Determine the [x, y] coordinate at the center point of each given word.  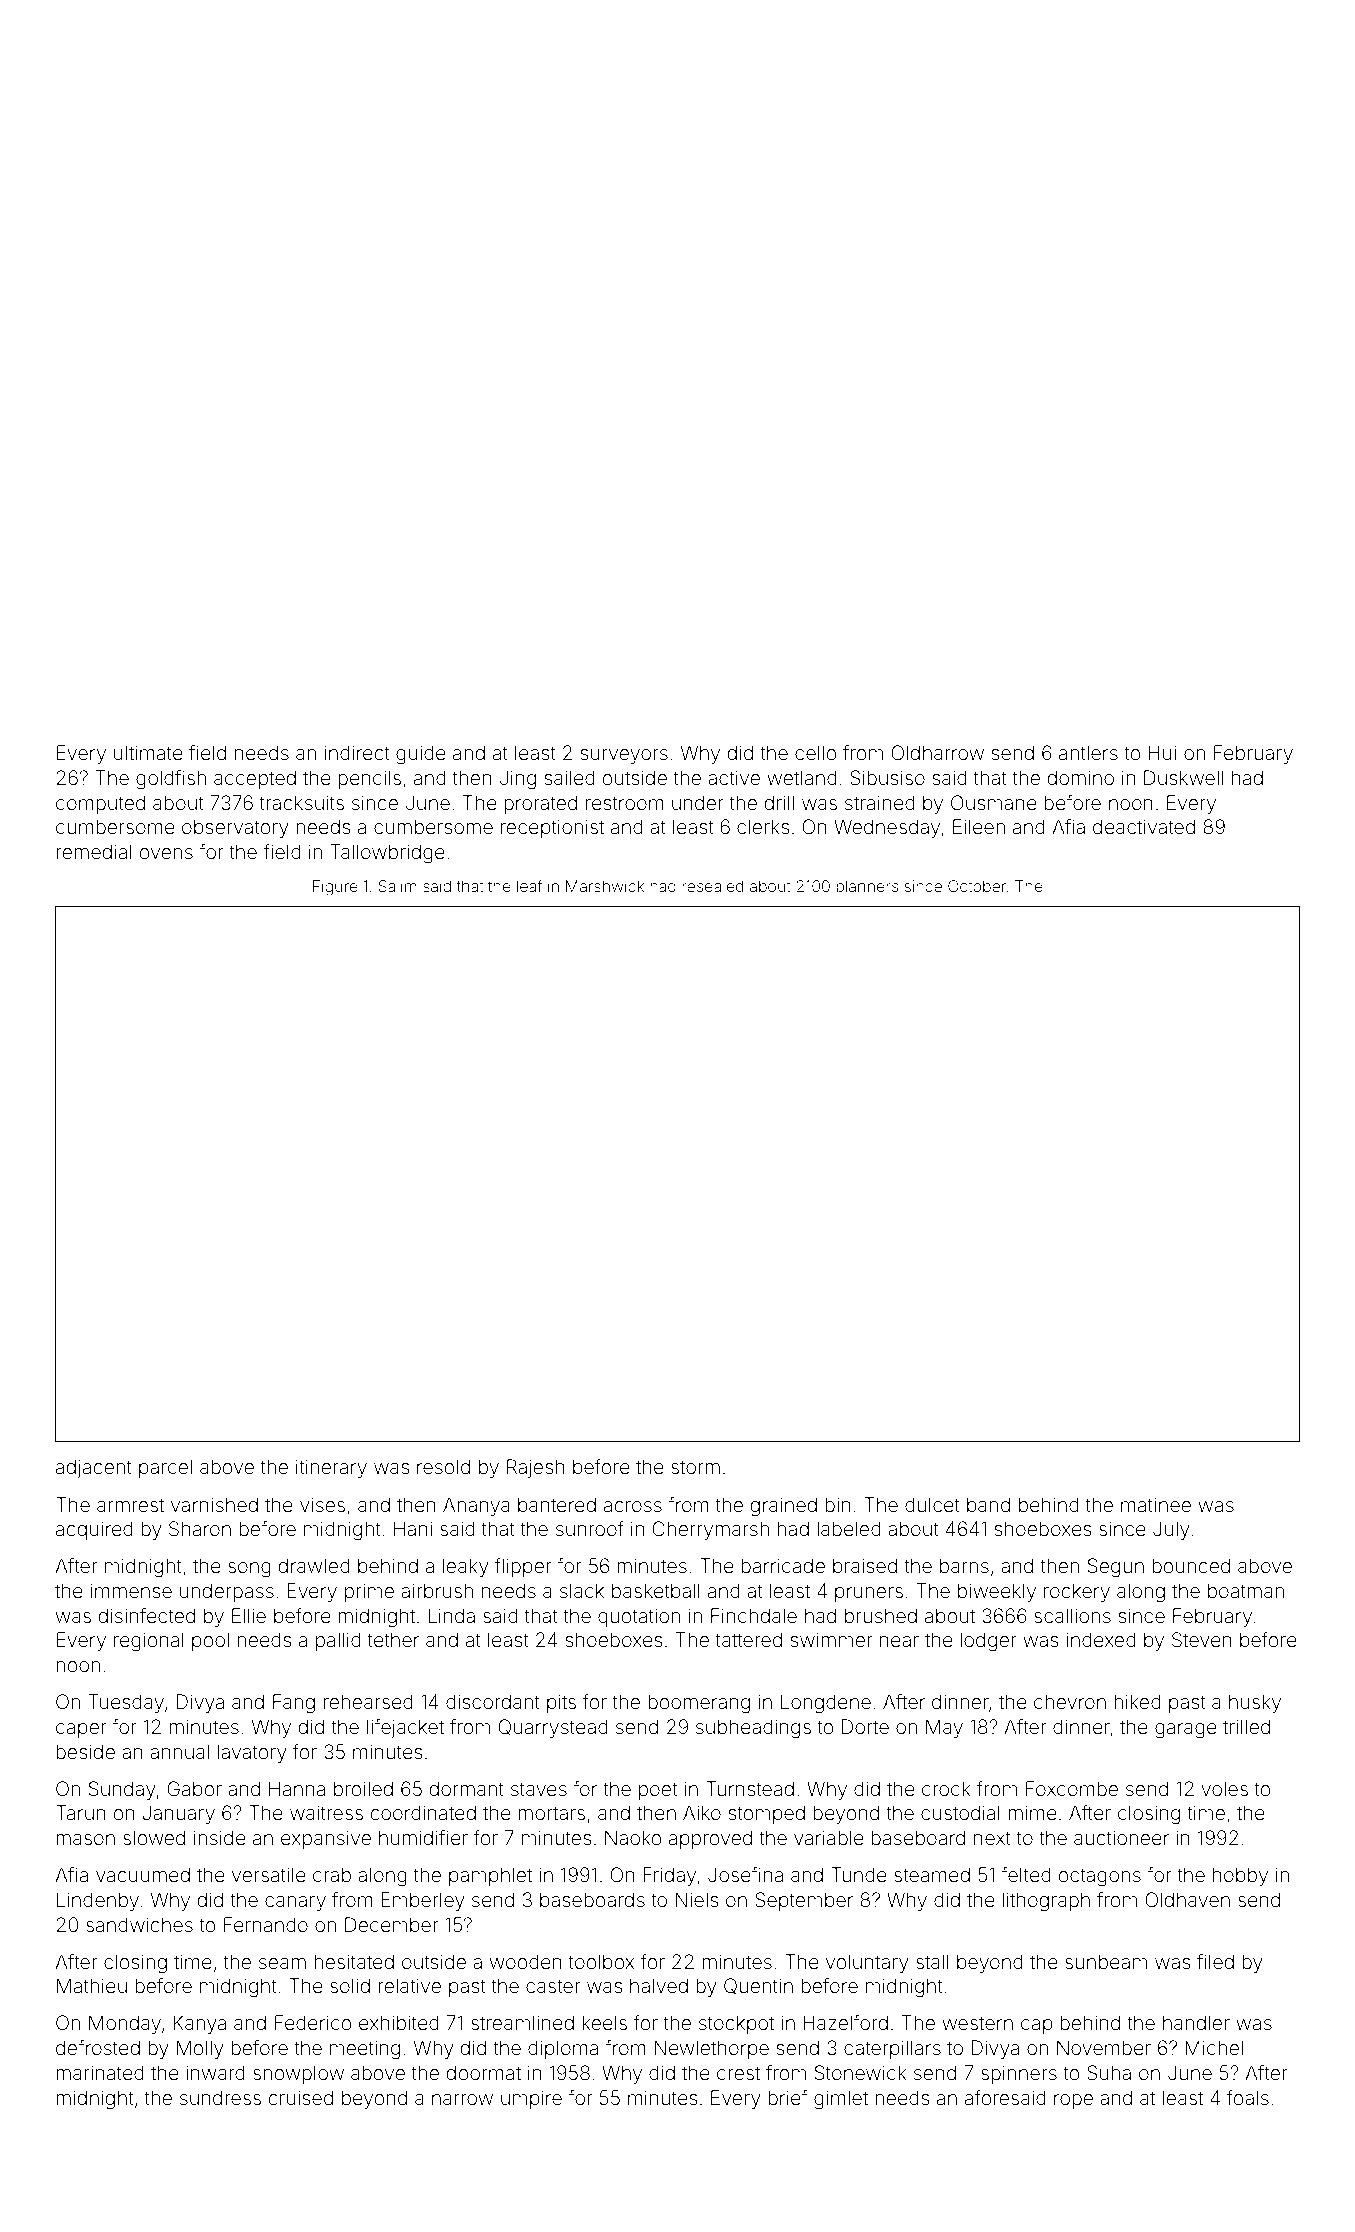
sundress [220, 2097]
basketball [656, 1590]
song [249, 1570]
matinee [1156, 1504]
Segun [1116, 1568]
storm [695, 1467]
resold [443, 1466]
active [734, 777]
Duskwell [1183, 777]
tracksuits [302, 802]
